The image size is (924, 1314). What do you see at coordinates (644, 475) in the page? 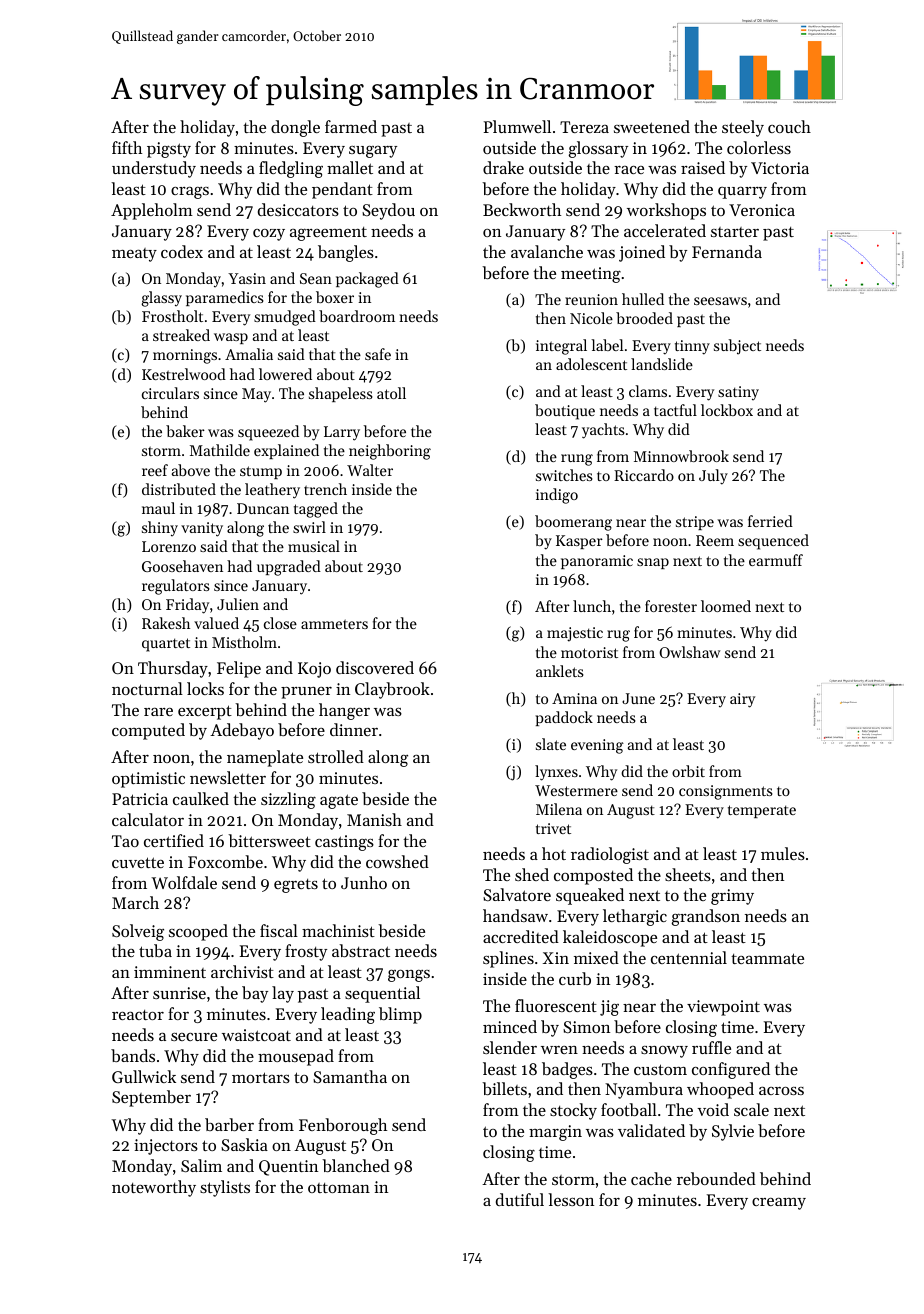
I see `Riccardo` at bounding box center [644, 475].
